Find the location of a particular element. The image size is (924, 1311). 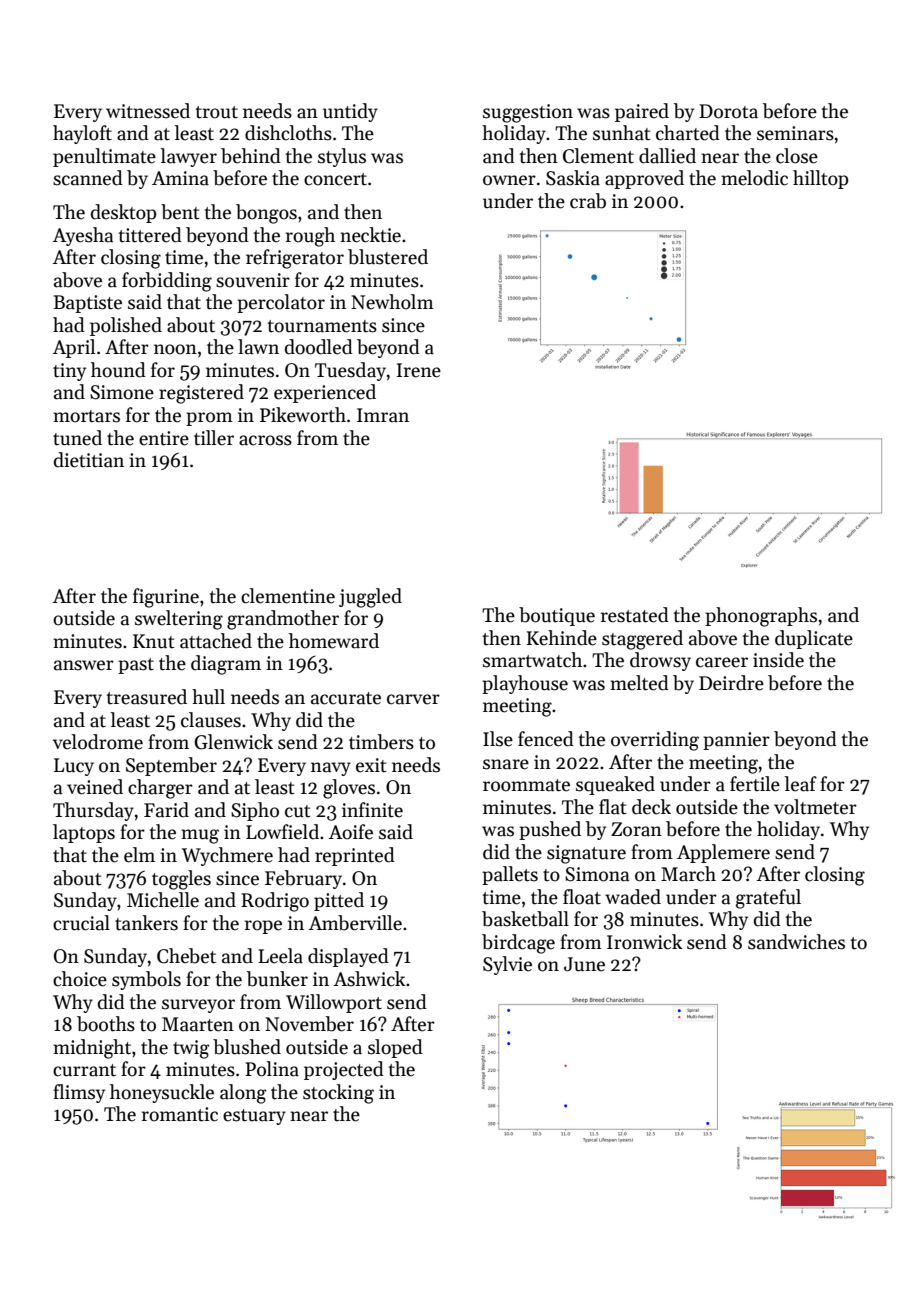

carver is located at coordinates (413, 699).
